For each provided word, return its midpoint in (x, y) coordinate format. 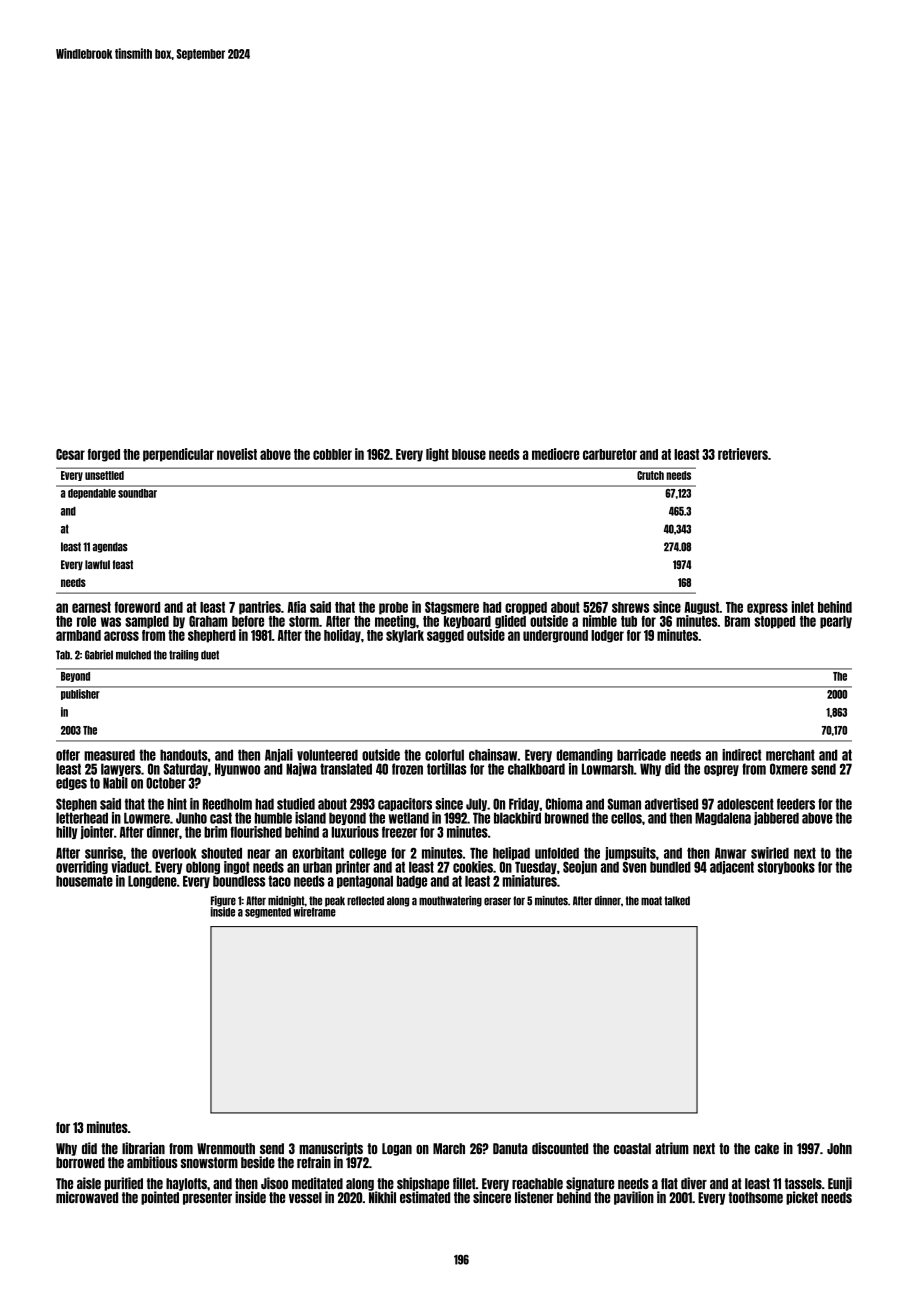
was (111, 622)
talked (677, 901)
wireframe (315, 912)
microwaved (87, 1197)
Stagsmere (452, 608)
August (701, 608)
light (437, 455)
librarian (143, 1148)
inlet (803, 607)
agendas (110, 547)
